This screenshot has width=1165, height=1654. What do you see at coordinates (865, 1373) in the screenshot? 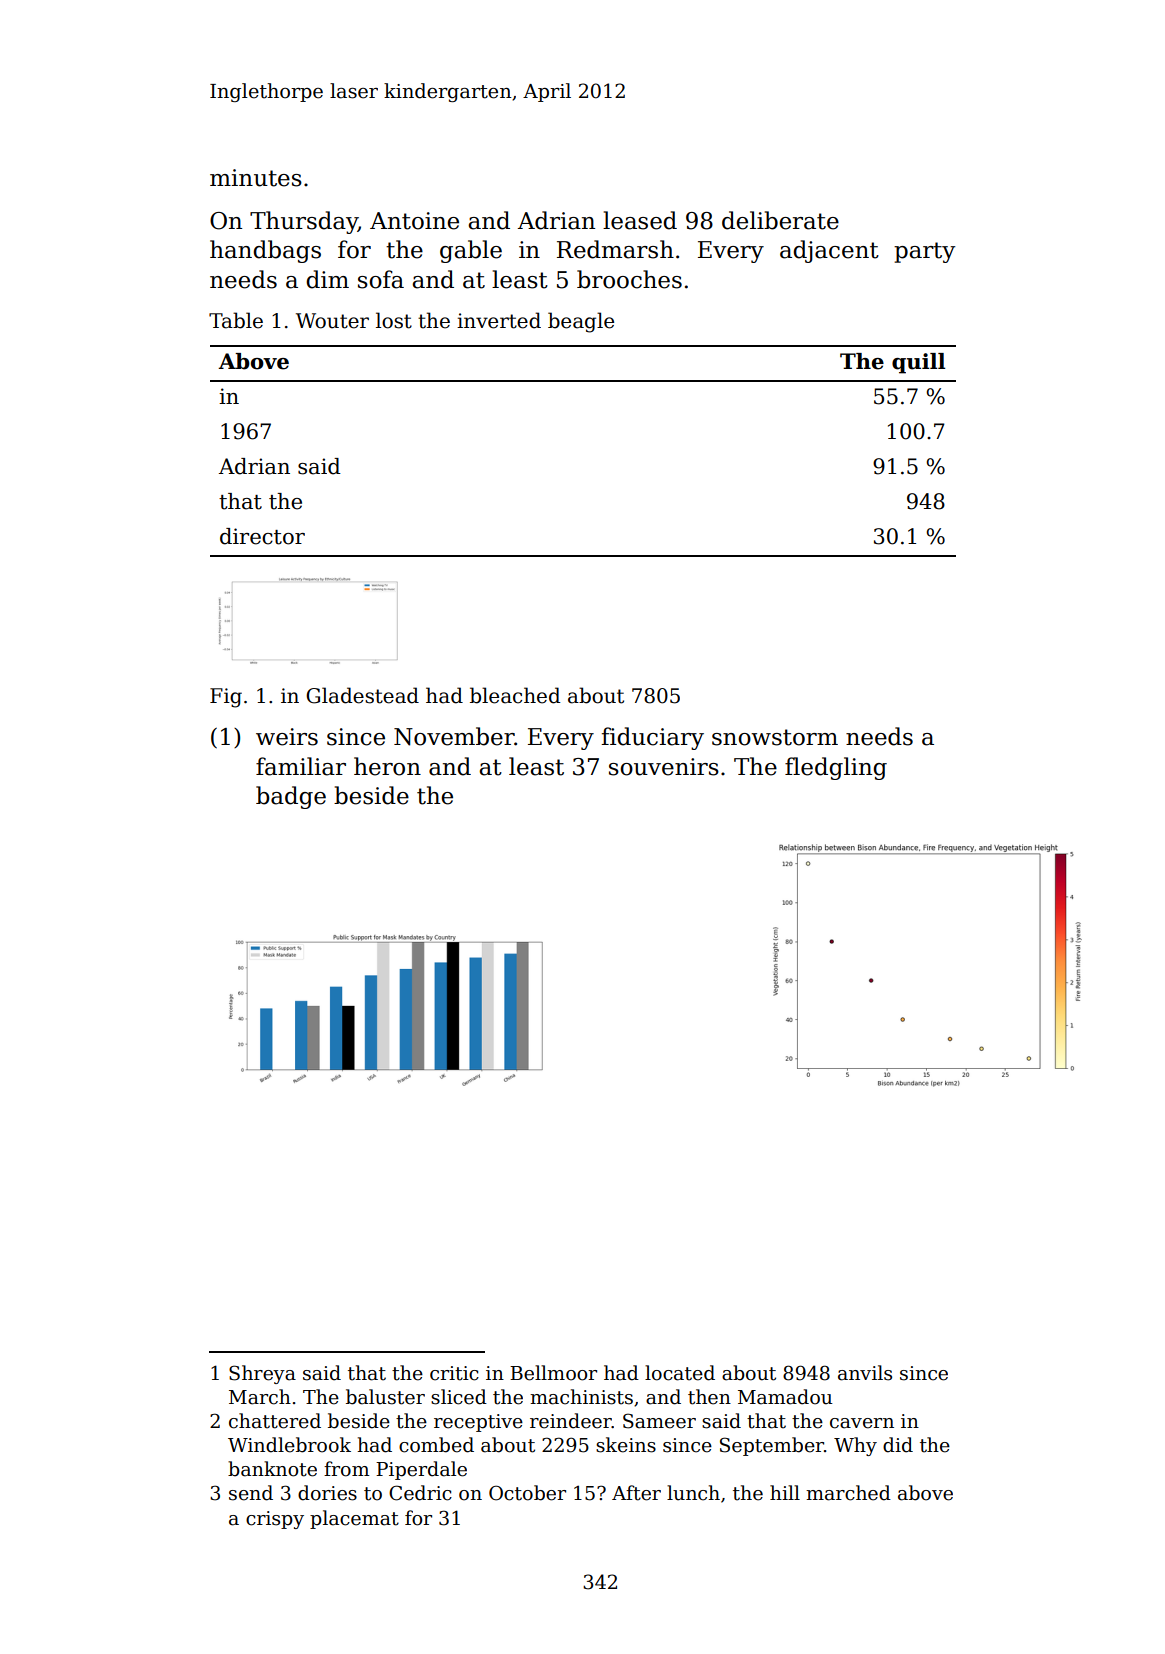
I see `anvils` at bounding box center [865, 1373].
